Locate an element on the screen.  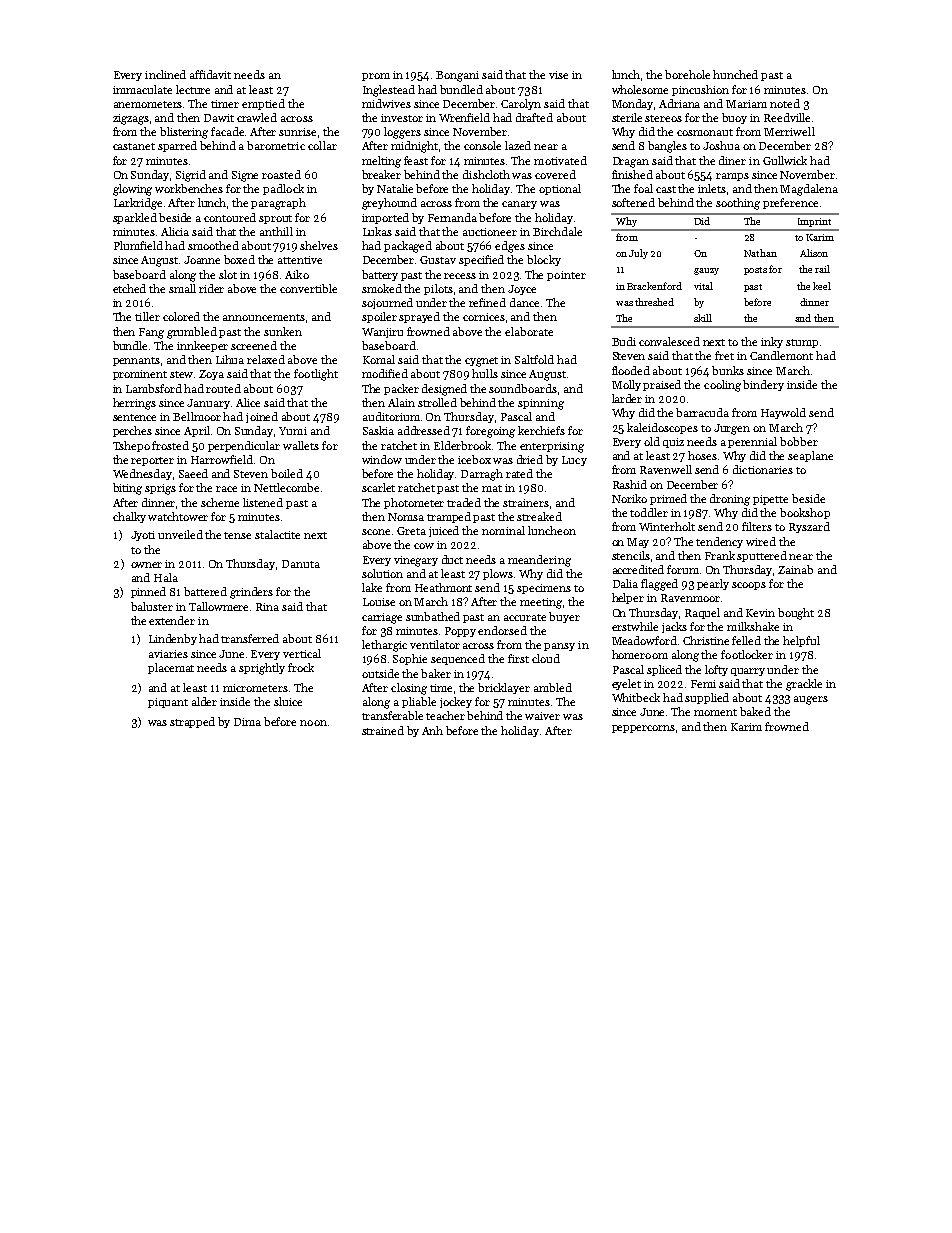
inclined is located at coordinates (165, 74).
